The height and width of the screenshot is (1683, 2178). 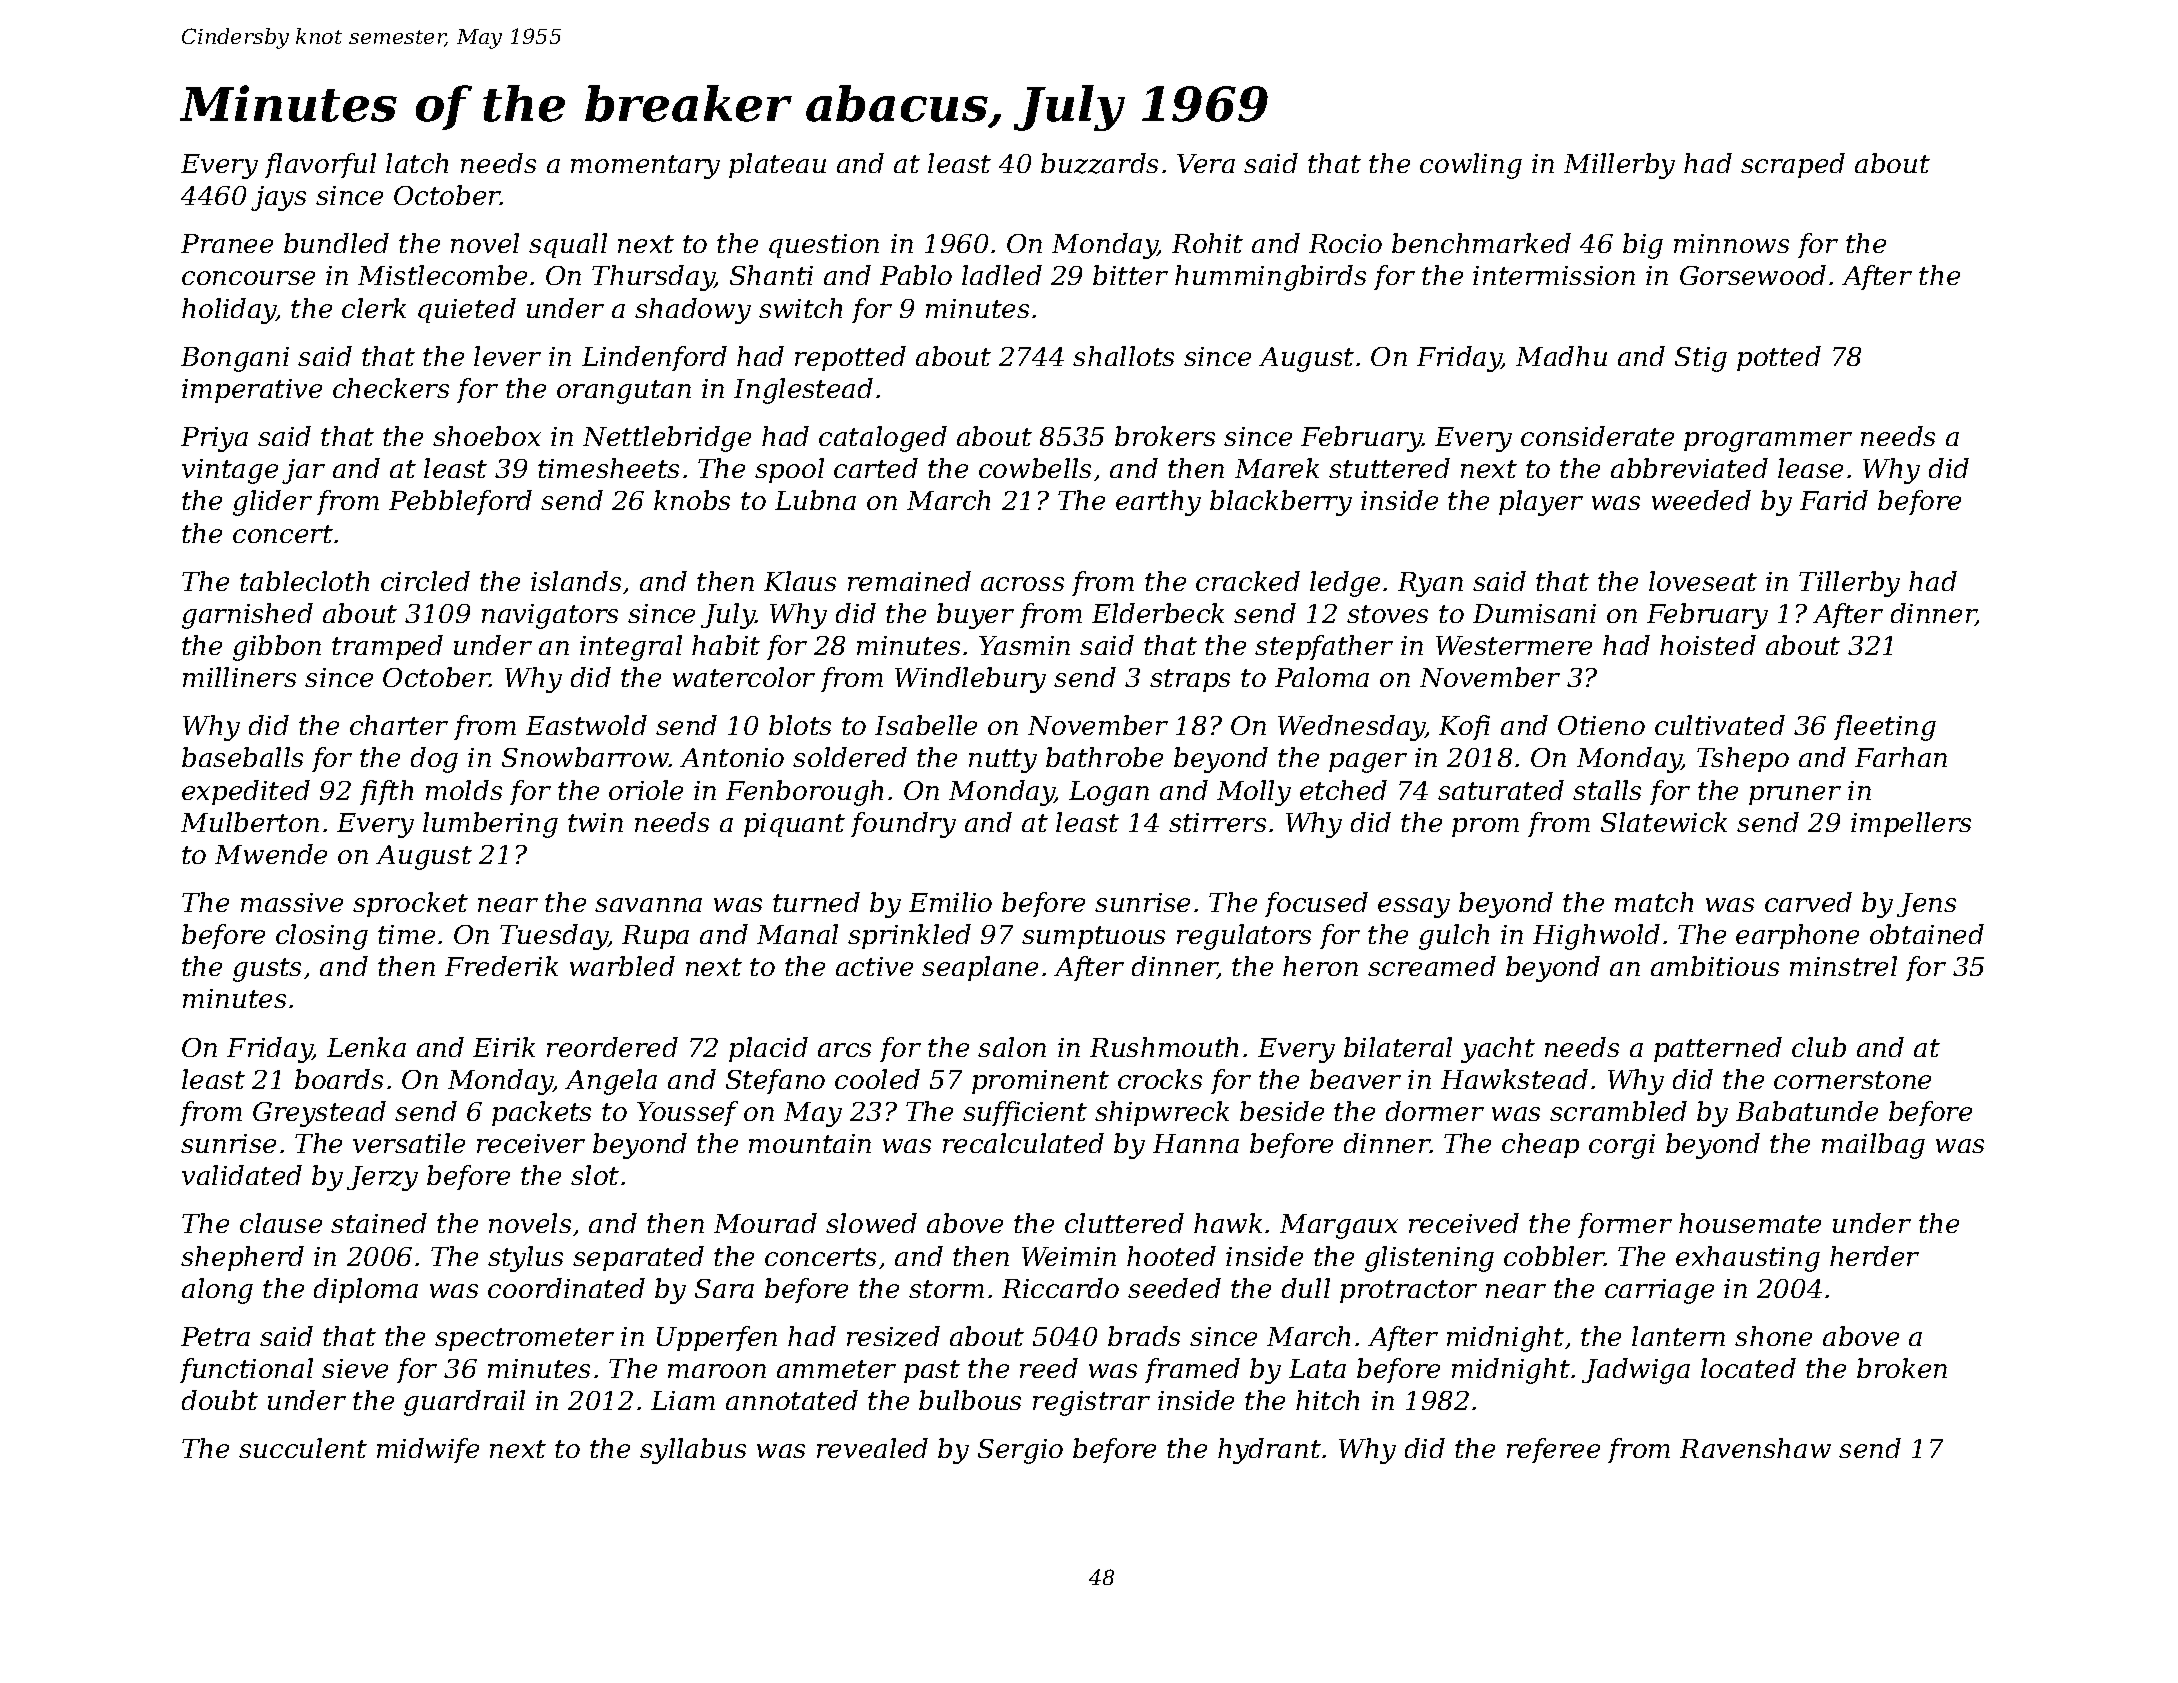 What do you see at coordinates (239, 677) in the screenshot?
I see `milliners` at bounding box center [239, 677].
